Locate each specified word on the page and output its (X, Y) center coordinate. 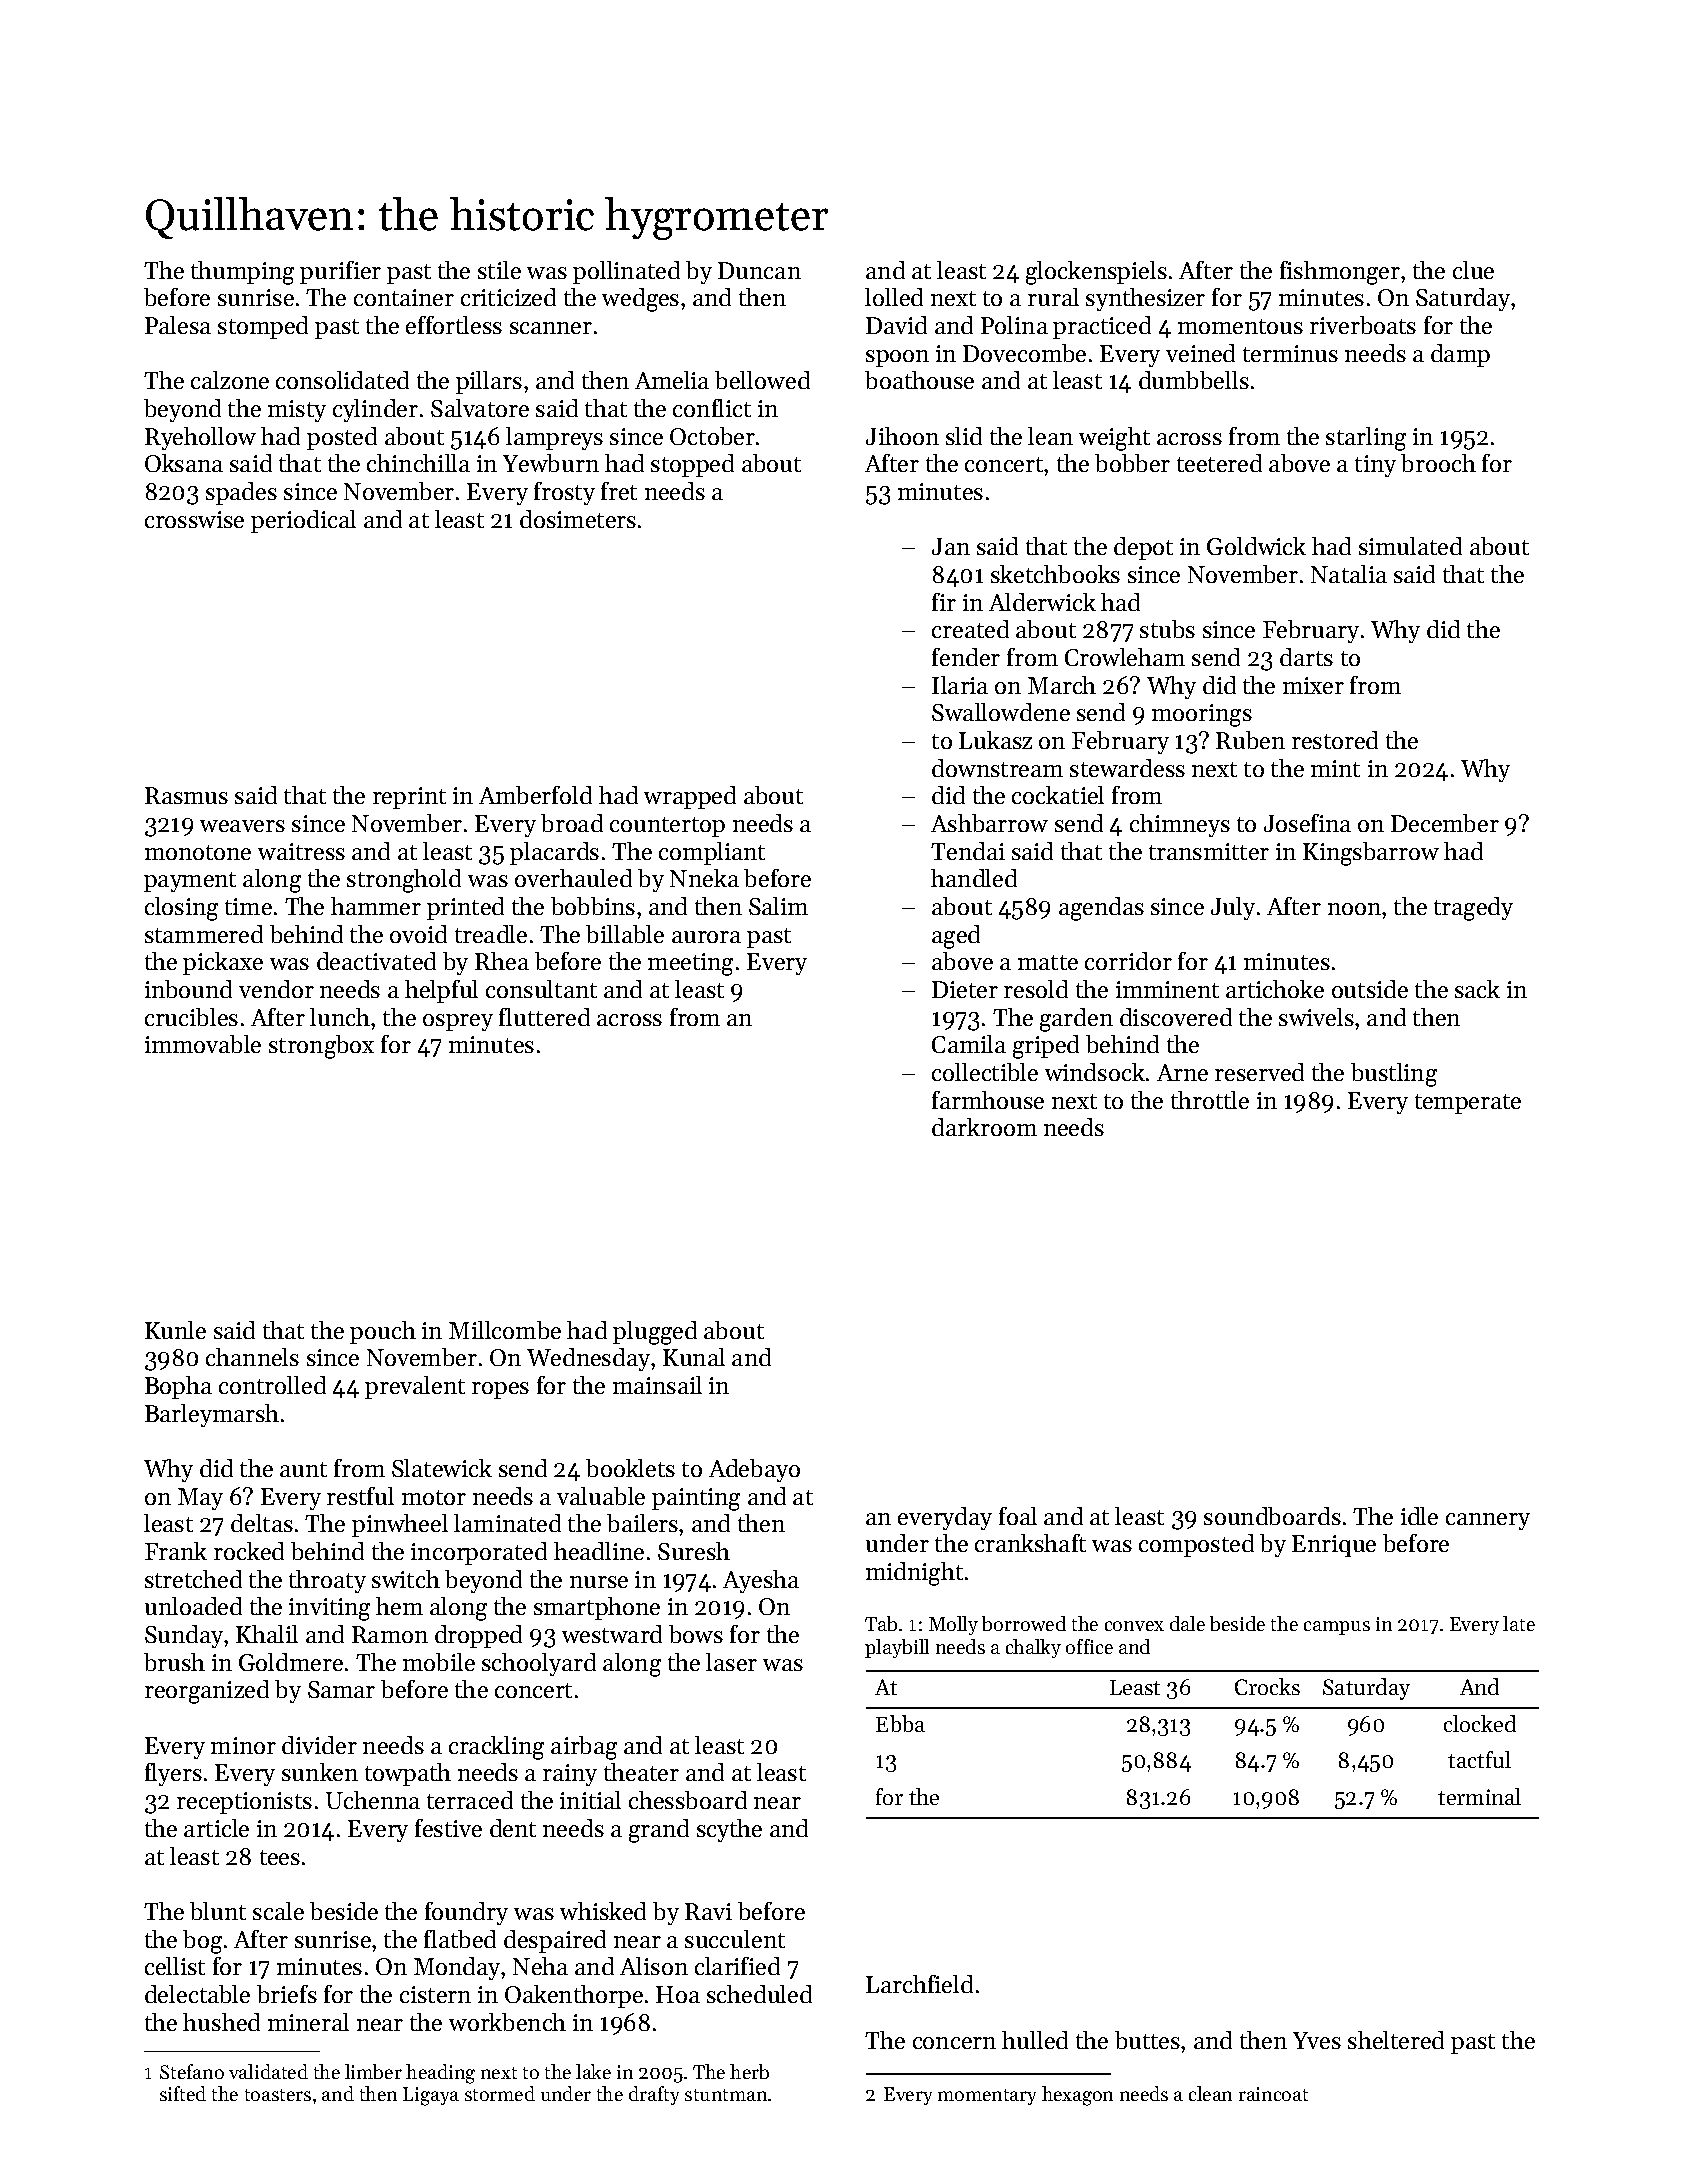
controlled (272, 1385)
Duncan (759, 270)
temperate (1468, 1104)
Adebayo (754, 1470)
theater (641, 1772)
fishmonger (1340, 273)
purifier (340, 272)
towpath (408, 1774)
